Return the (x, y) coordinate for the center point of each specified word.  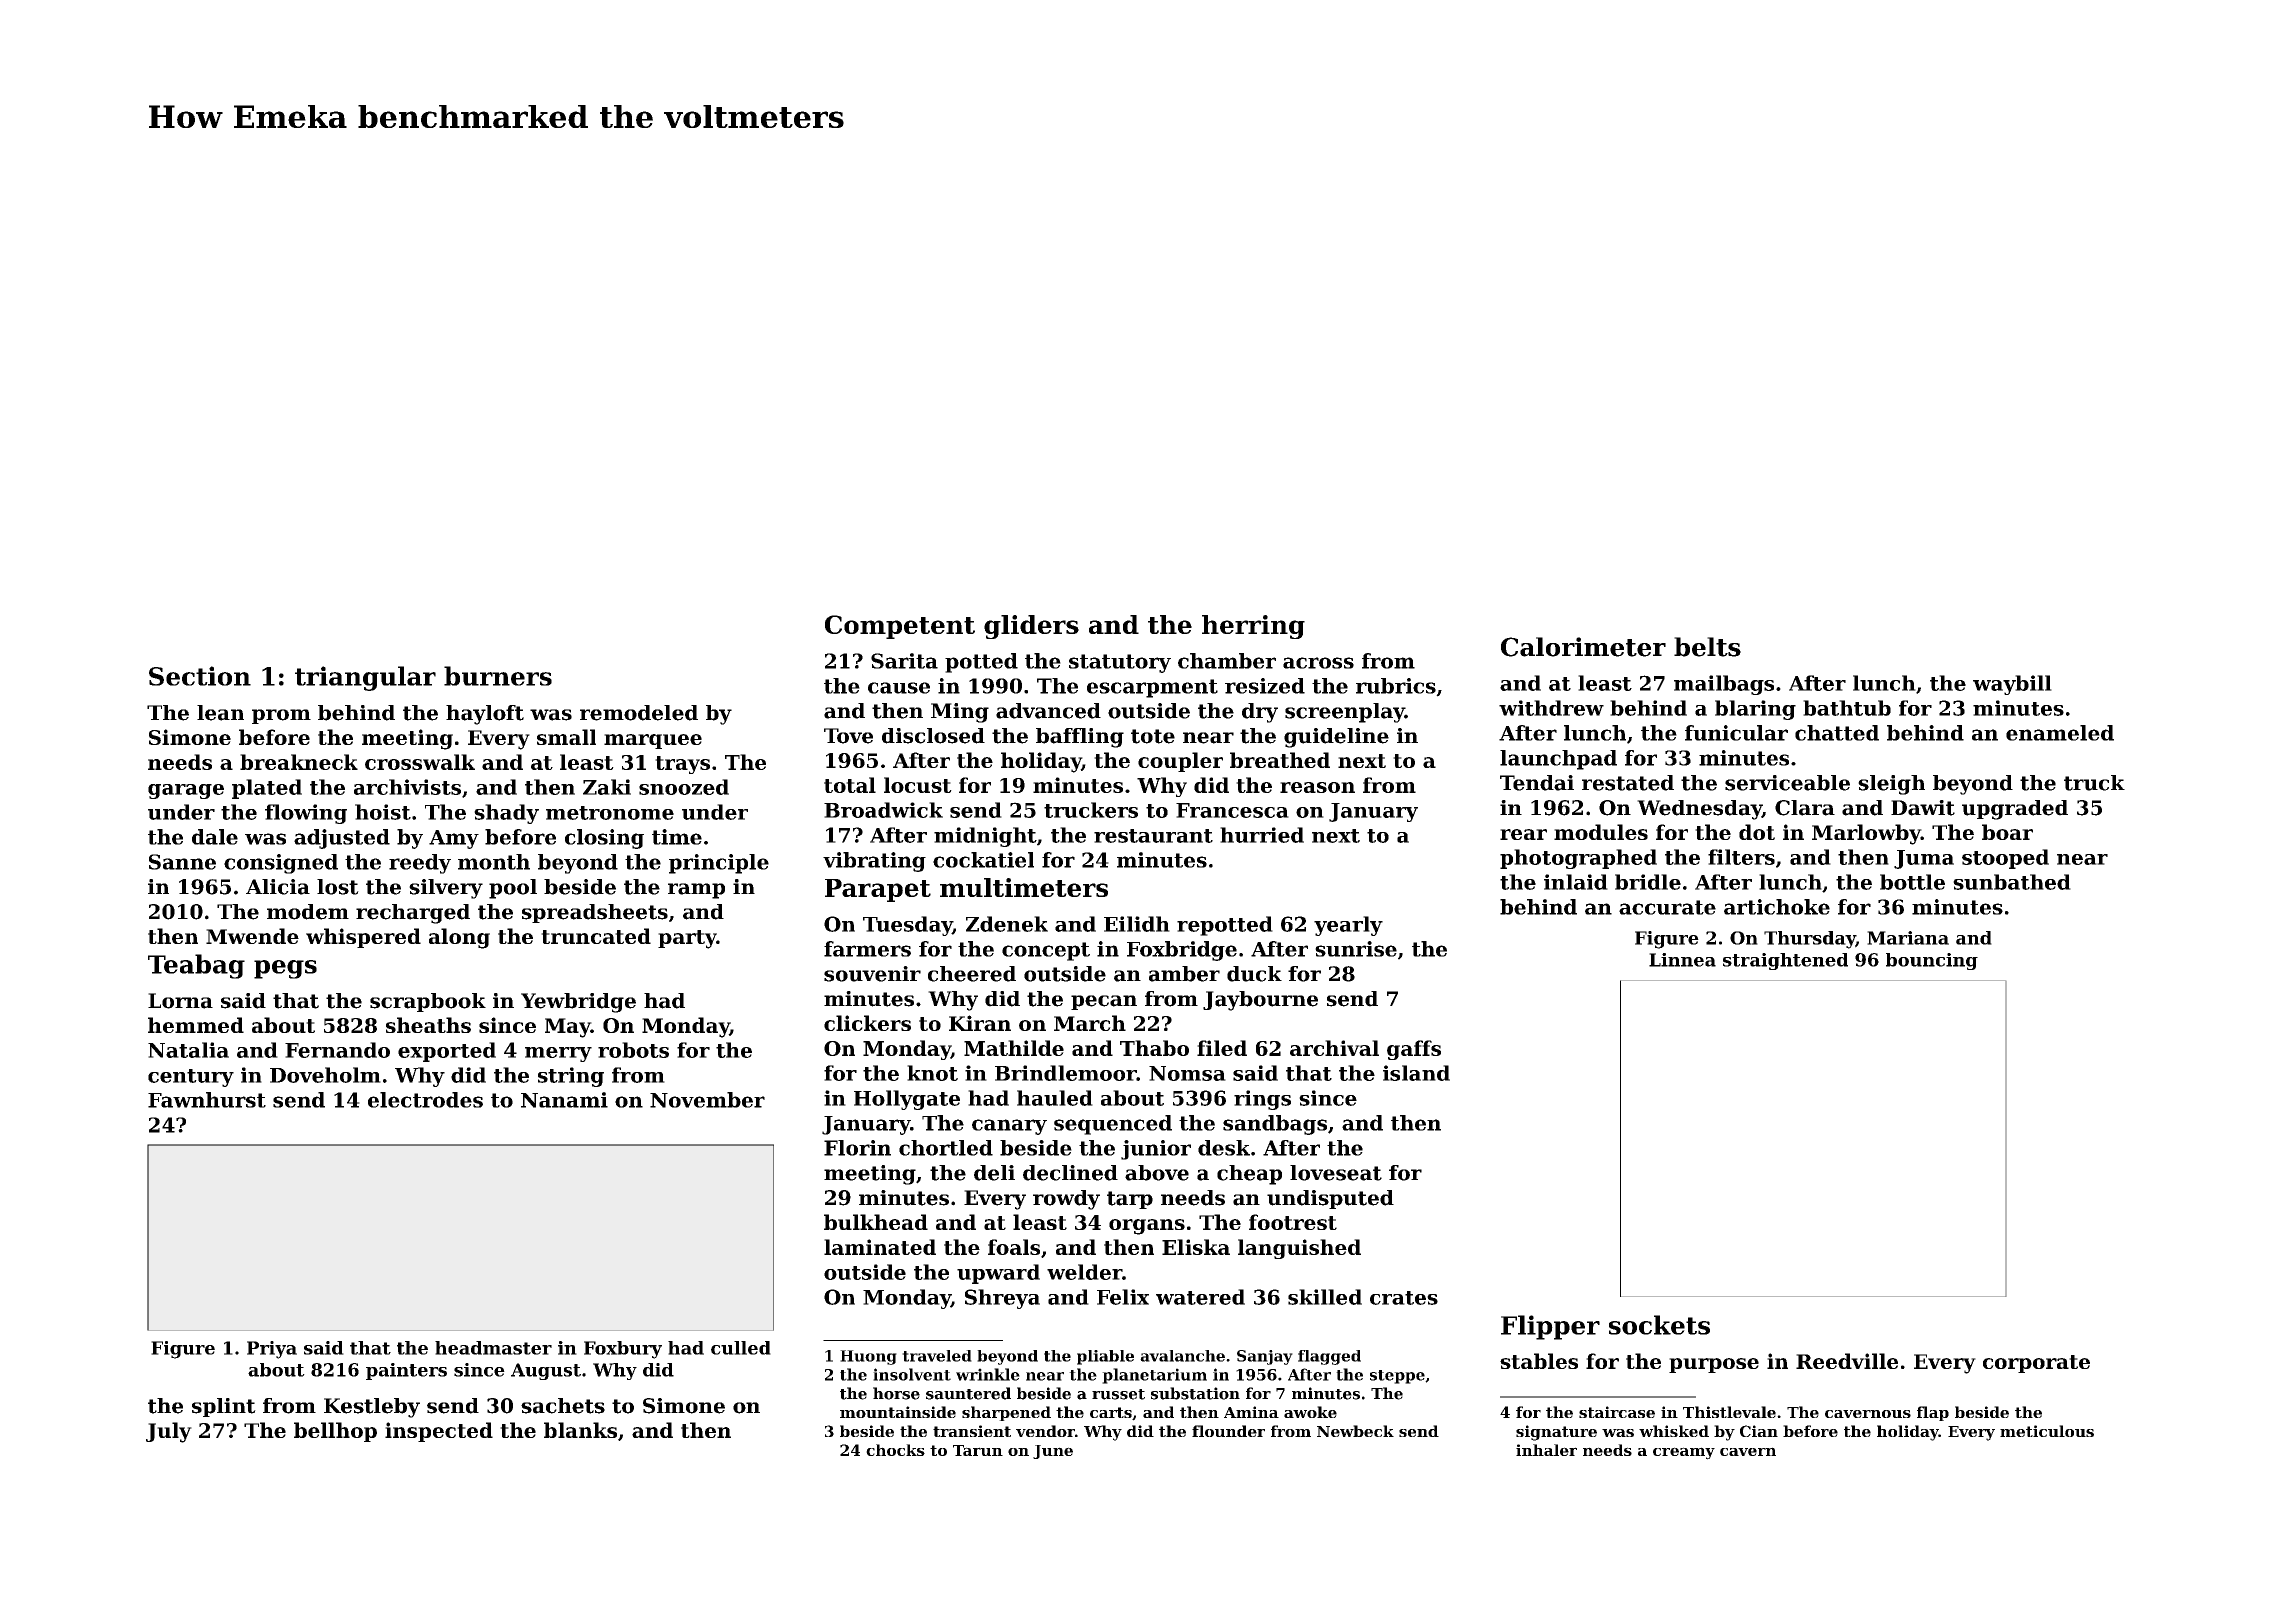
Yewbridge (578, 1003)
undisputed (1330, 1199)
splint (224, 1407)
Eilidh (1137, 924)
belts (1707, 647)
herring (1253, 627)
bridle (1648, 882)
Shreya (1002, 1299)
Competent (900, 627)
